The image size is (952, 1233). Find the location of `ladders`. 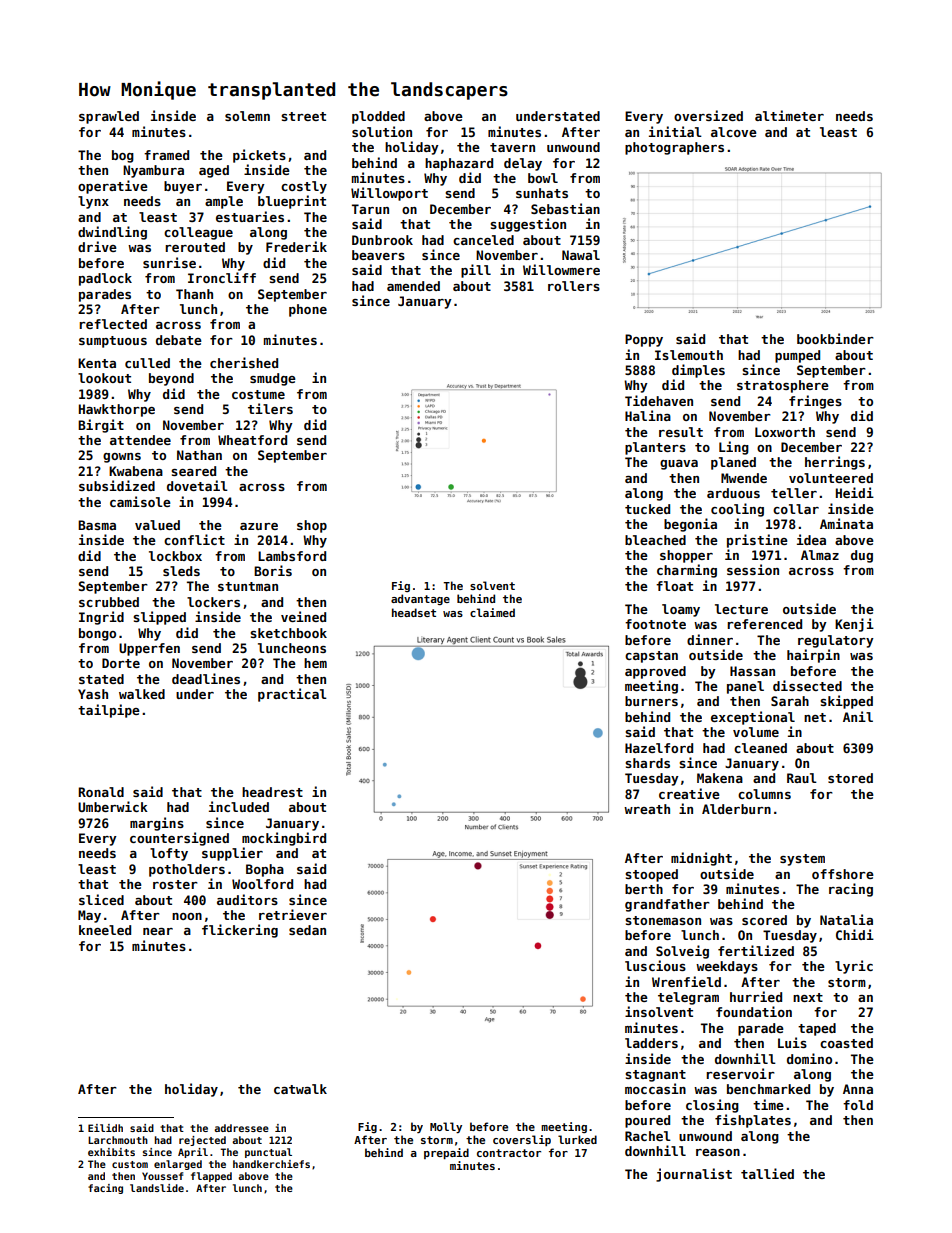

ladders is located at coordinates (651, 1043).
